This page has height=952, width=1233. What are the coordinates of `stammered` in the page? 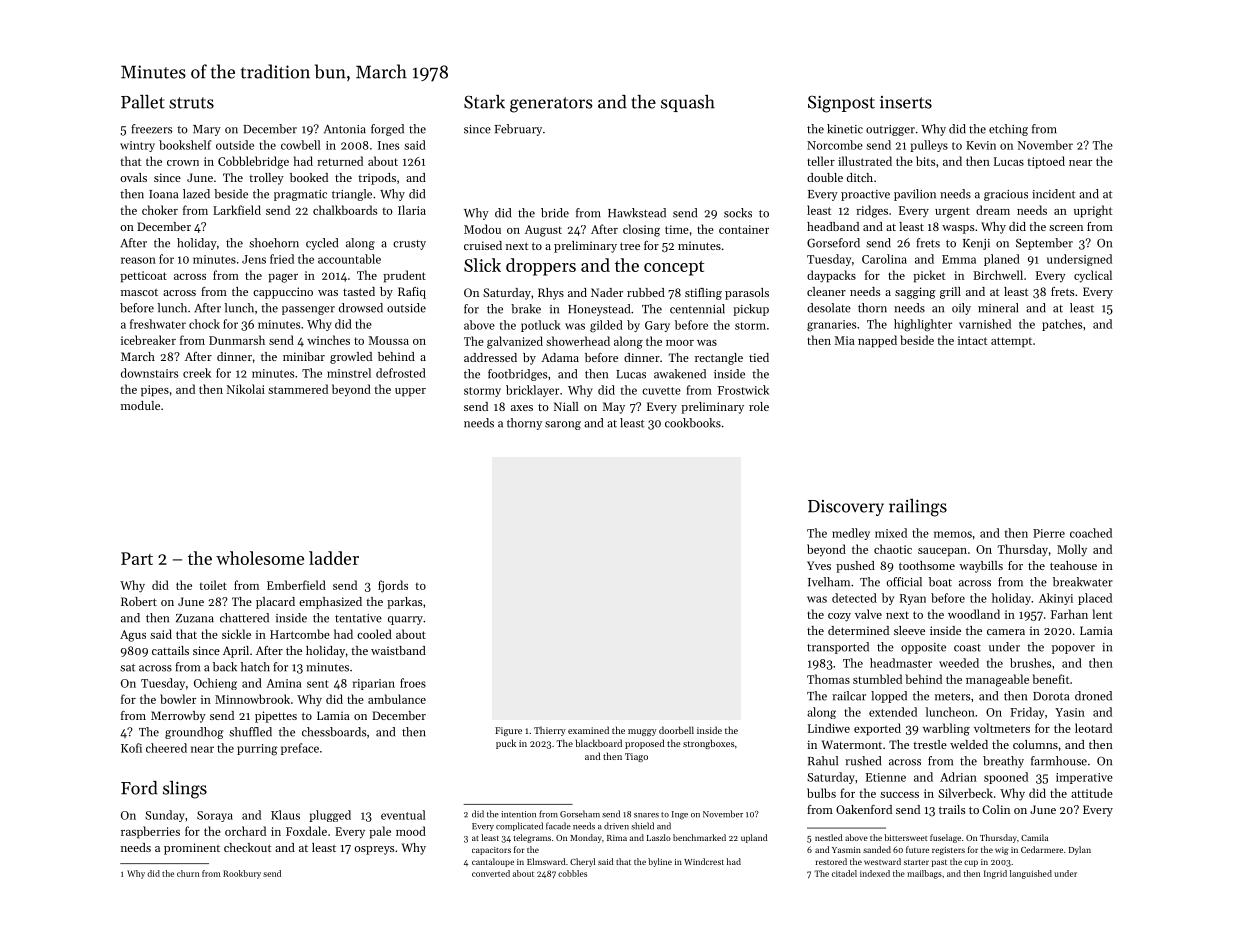 It's located at (298, 389).
